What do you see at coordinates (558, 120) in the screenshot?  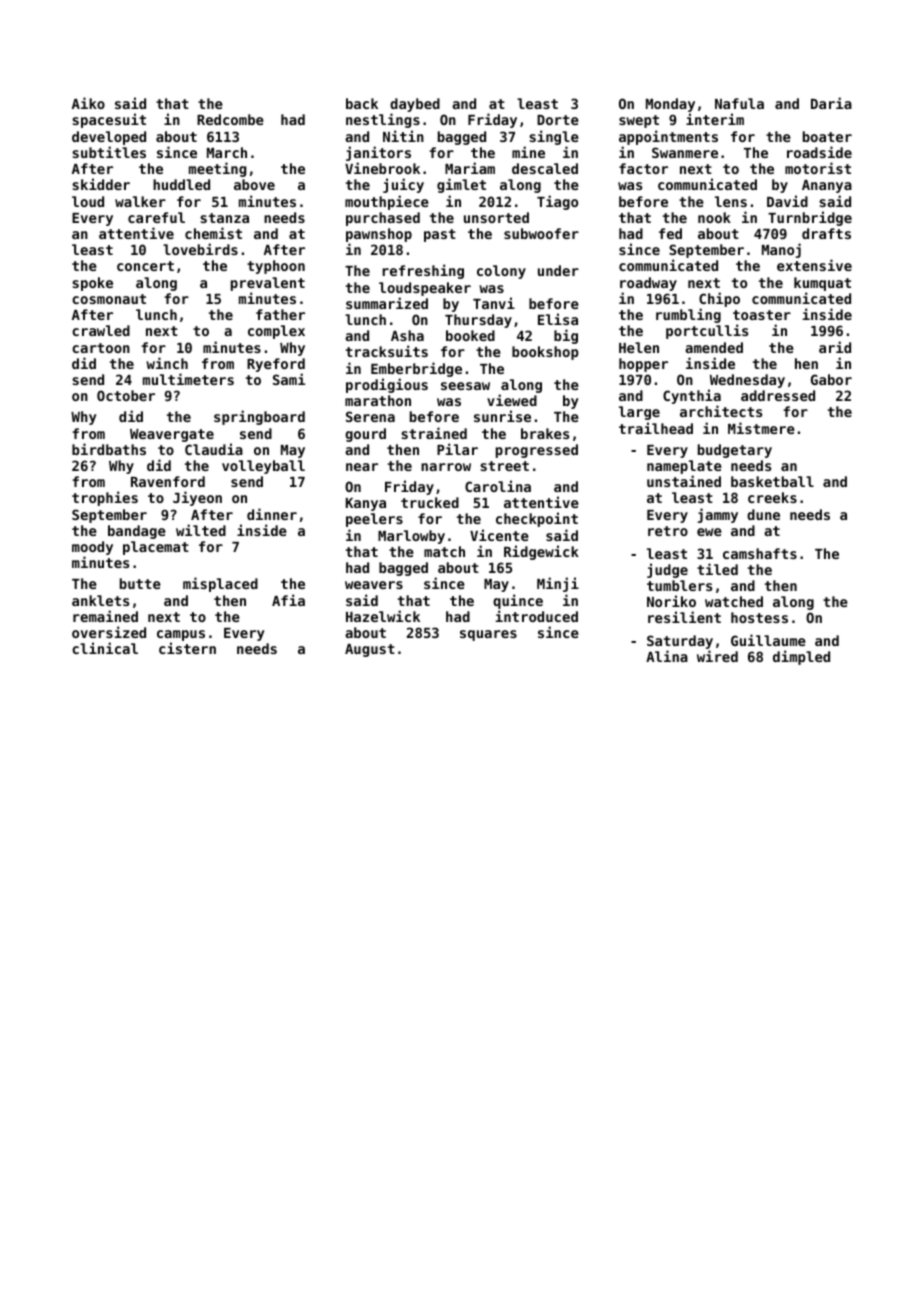 I see `Dorte` at bounding box center [558, 120].
